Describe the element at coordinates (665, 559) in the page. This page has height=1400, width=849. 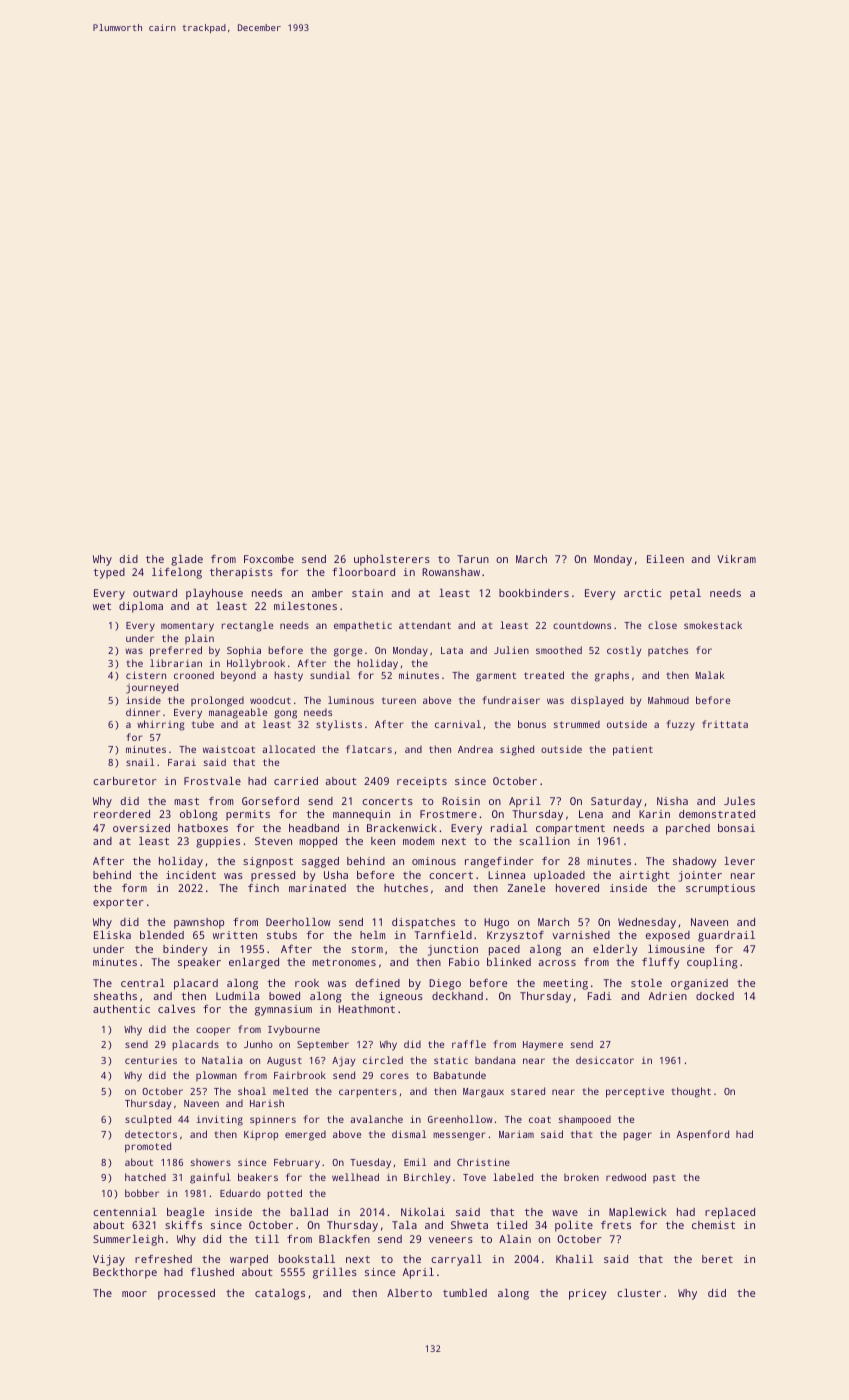
I see `Eileen` at that location.
